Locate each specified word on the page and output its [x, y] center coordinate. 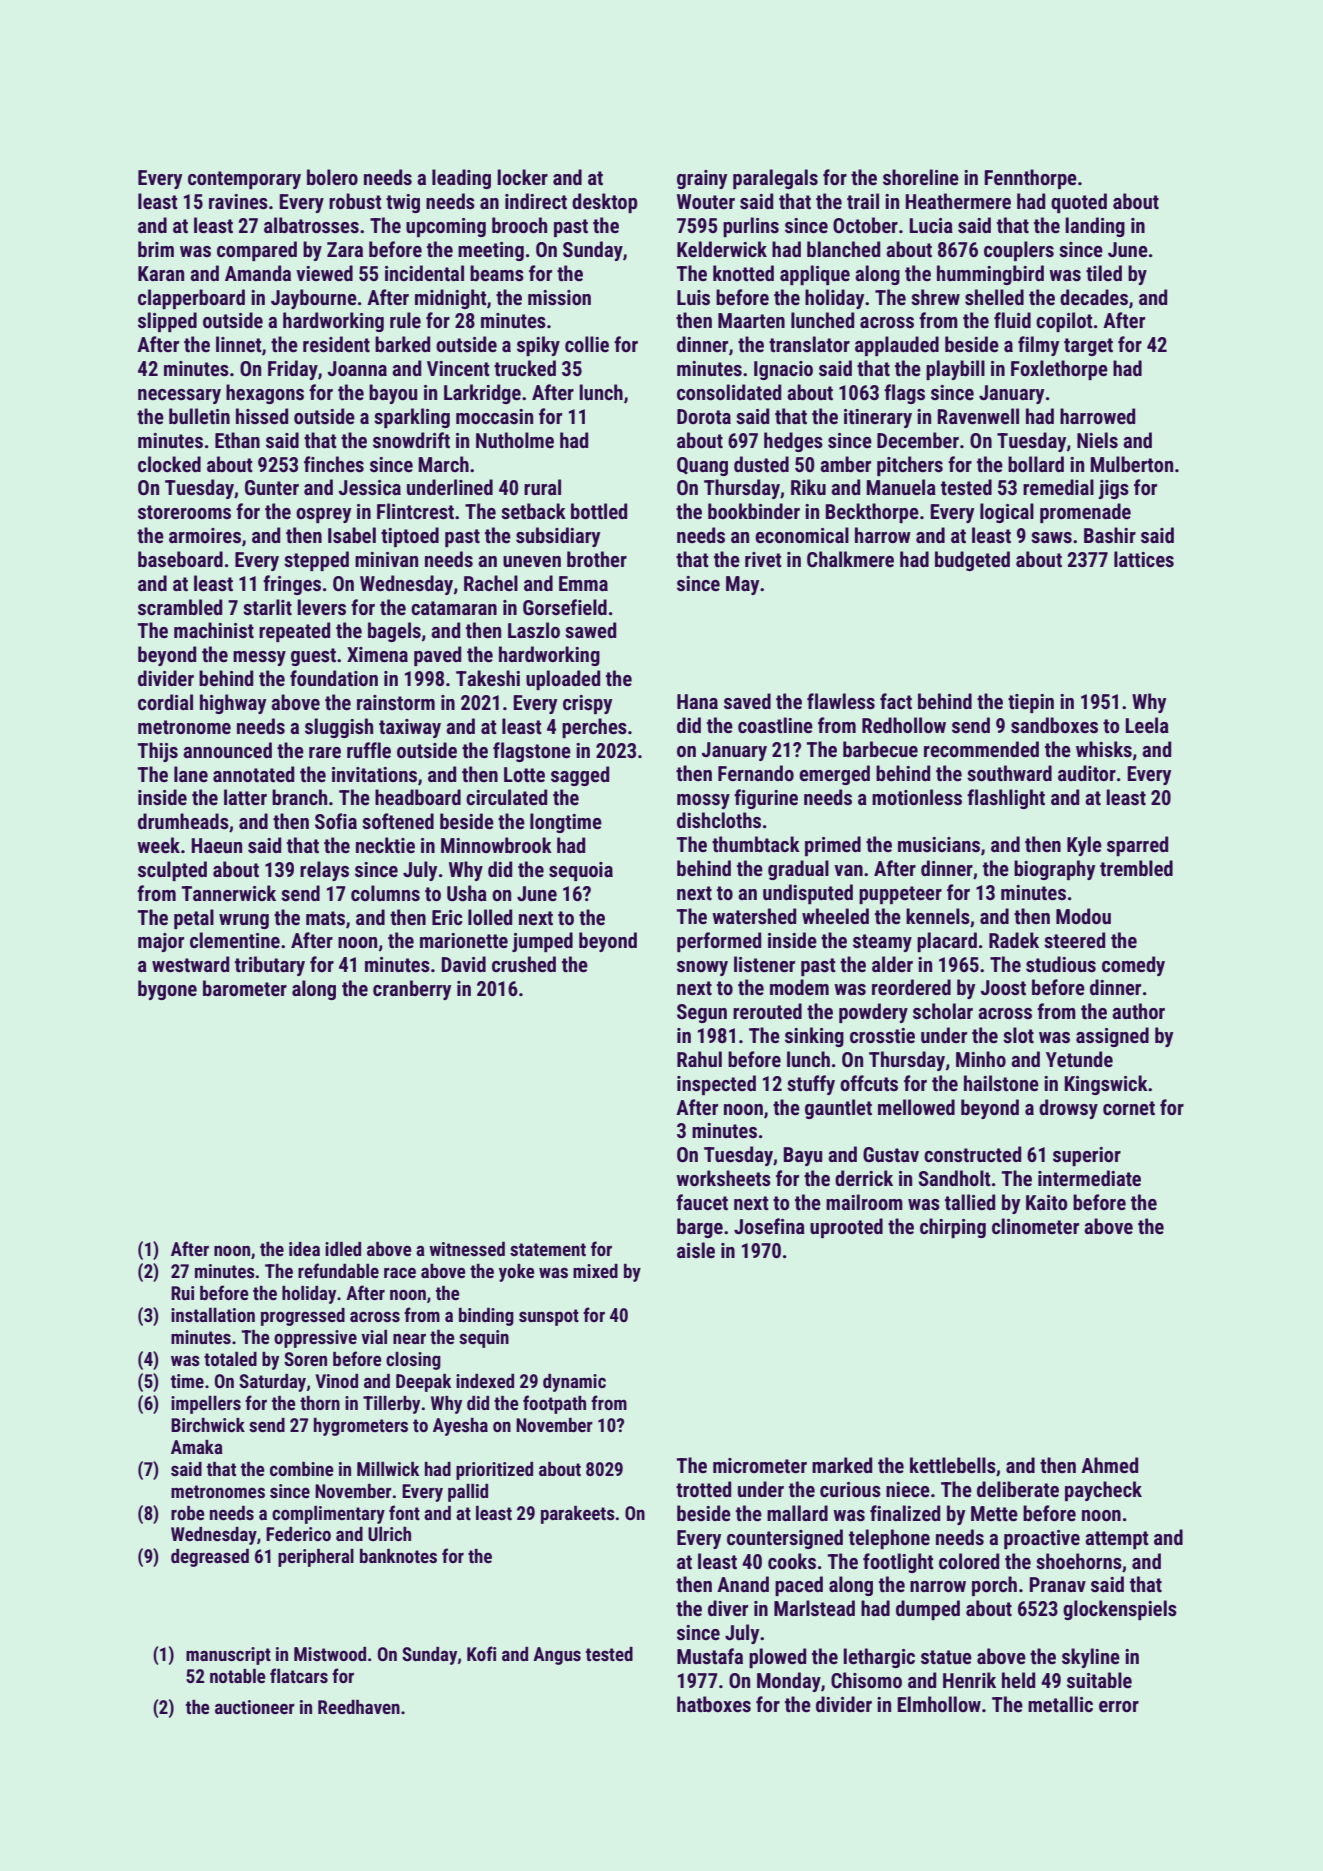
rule [405, 320]
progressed [303, 1317]
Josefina [769, 1226]
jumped [542, 942]
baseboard [180, 559]
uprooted [846, 1228]
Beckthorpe [872, 513]
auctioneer [255, 1707]
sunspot [549, 1317]
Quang [702, 466]
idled [343, 1249]
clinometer [1035, 1226]
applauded [897, 346]
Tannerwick [229, 893]
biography [1054, 870]
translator [809, 344]
